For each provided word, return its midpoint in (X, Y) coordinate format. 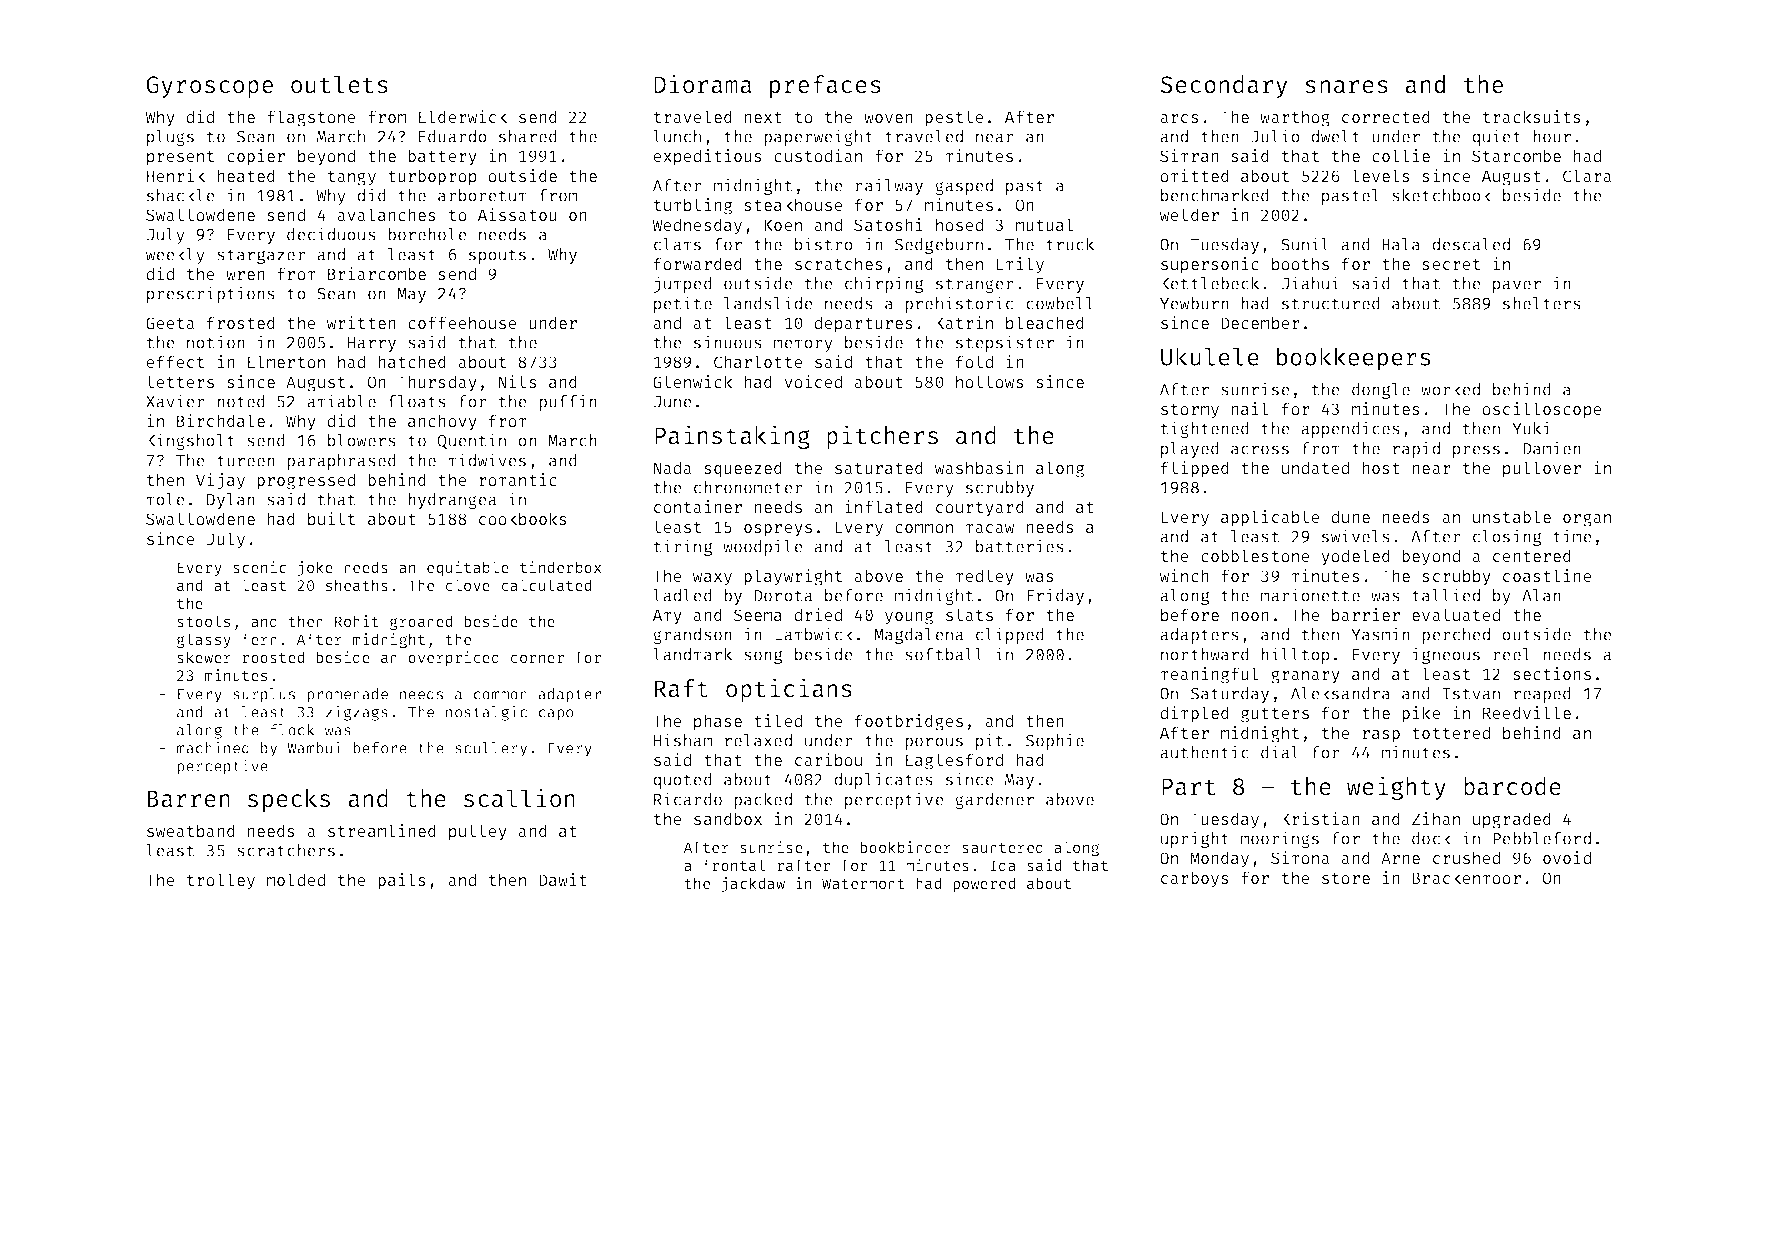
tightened (1205, 429)
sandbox (728, 818)
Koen (783, 225)
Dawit (563, 879)
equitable (468, 568)
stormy (1190, 411)
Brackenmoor (1466, 877)
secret (1451, 264)
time (1572, 536)
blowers (362, 440)
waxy (712, 579)
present (180, 158)
